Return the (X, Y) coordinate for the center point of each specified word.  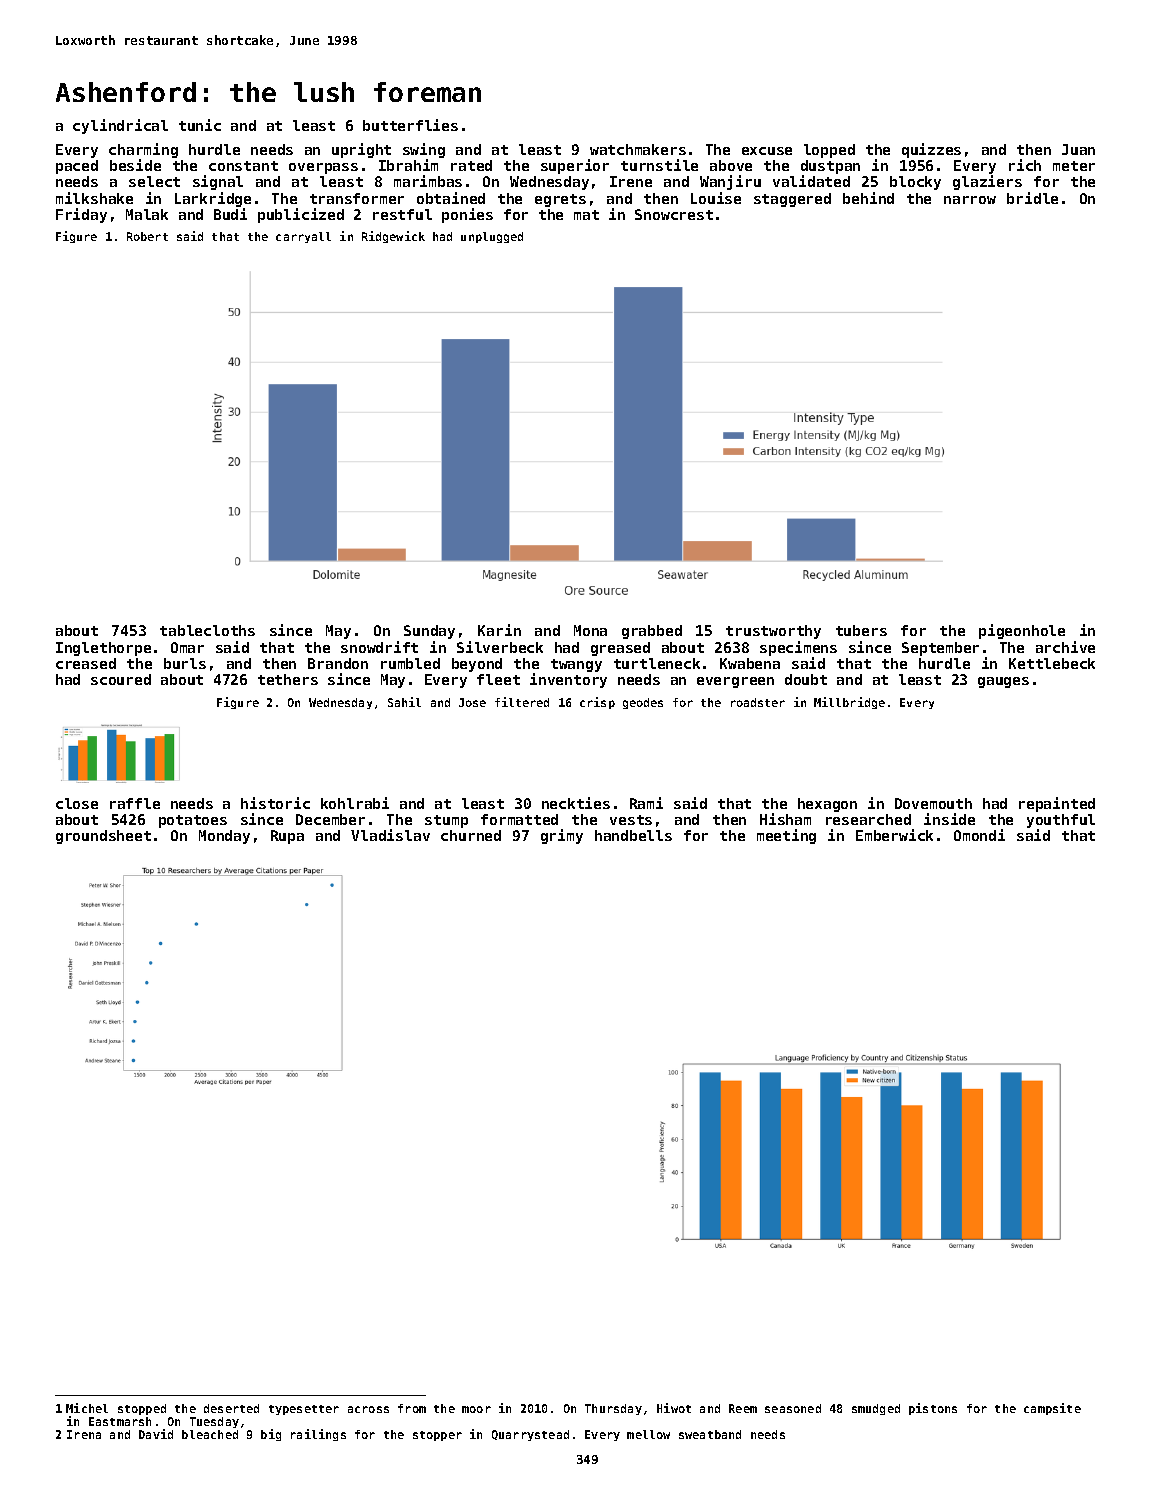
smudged (876, 1409)
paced (77, 167)
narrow (970, 200)
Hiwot (674, 1408)
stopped (142, 1409)
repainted (1057, 804)
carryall (303, 237)
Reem (743, 1408)
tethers (288, 679)
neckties (576, 803)
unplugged (492, 237)
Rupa (287, 837)
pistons (933, 1409)
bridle (1032, 198)
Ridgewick (393, 237)
